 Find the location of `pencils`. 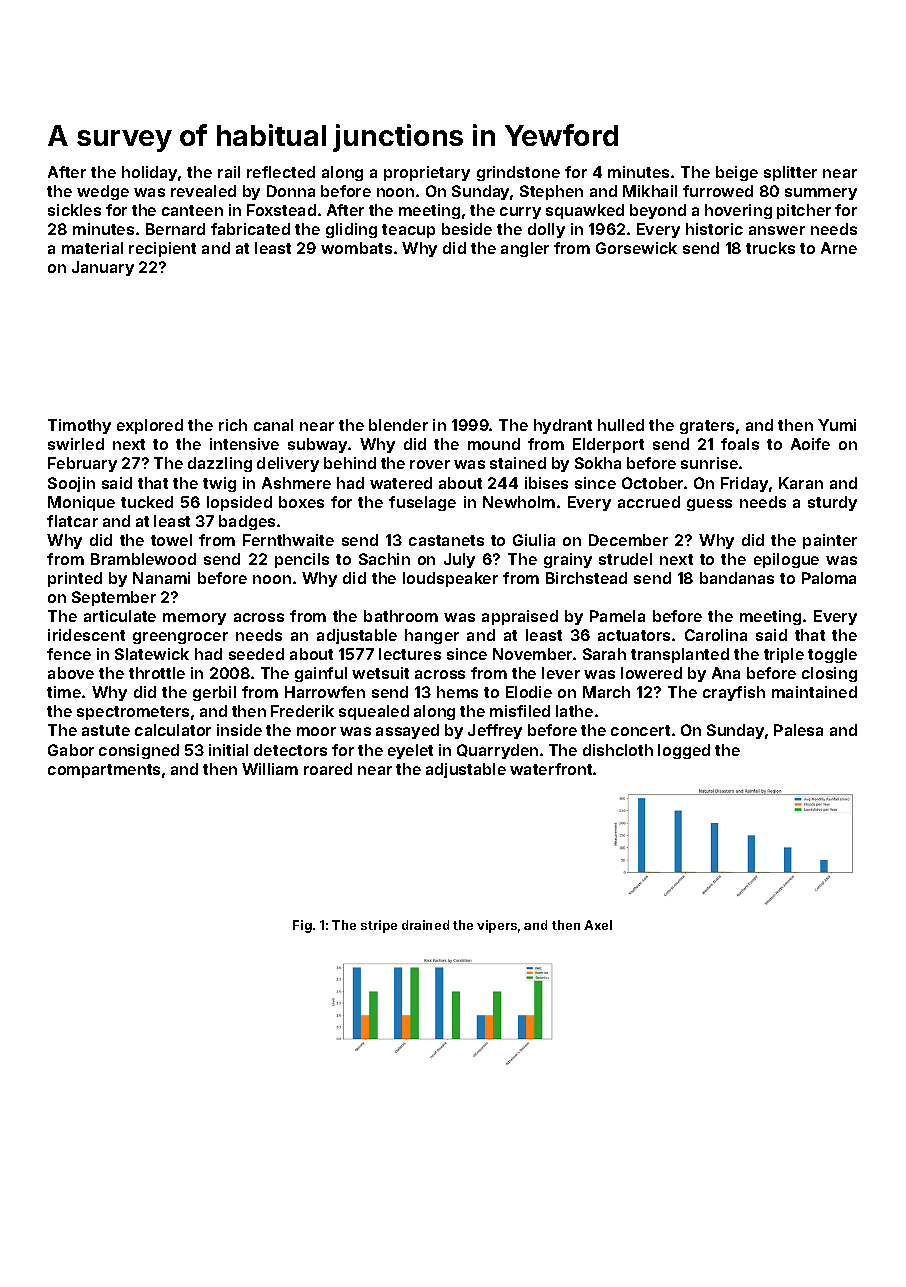

pencils is located at coordinates (302, 560).
